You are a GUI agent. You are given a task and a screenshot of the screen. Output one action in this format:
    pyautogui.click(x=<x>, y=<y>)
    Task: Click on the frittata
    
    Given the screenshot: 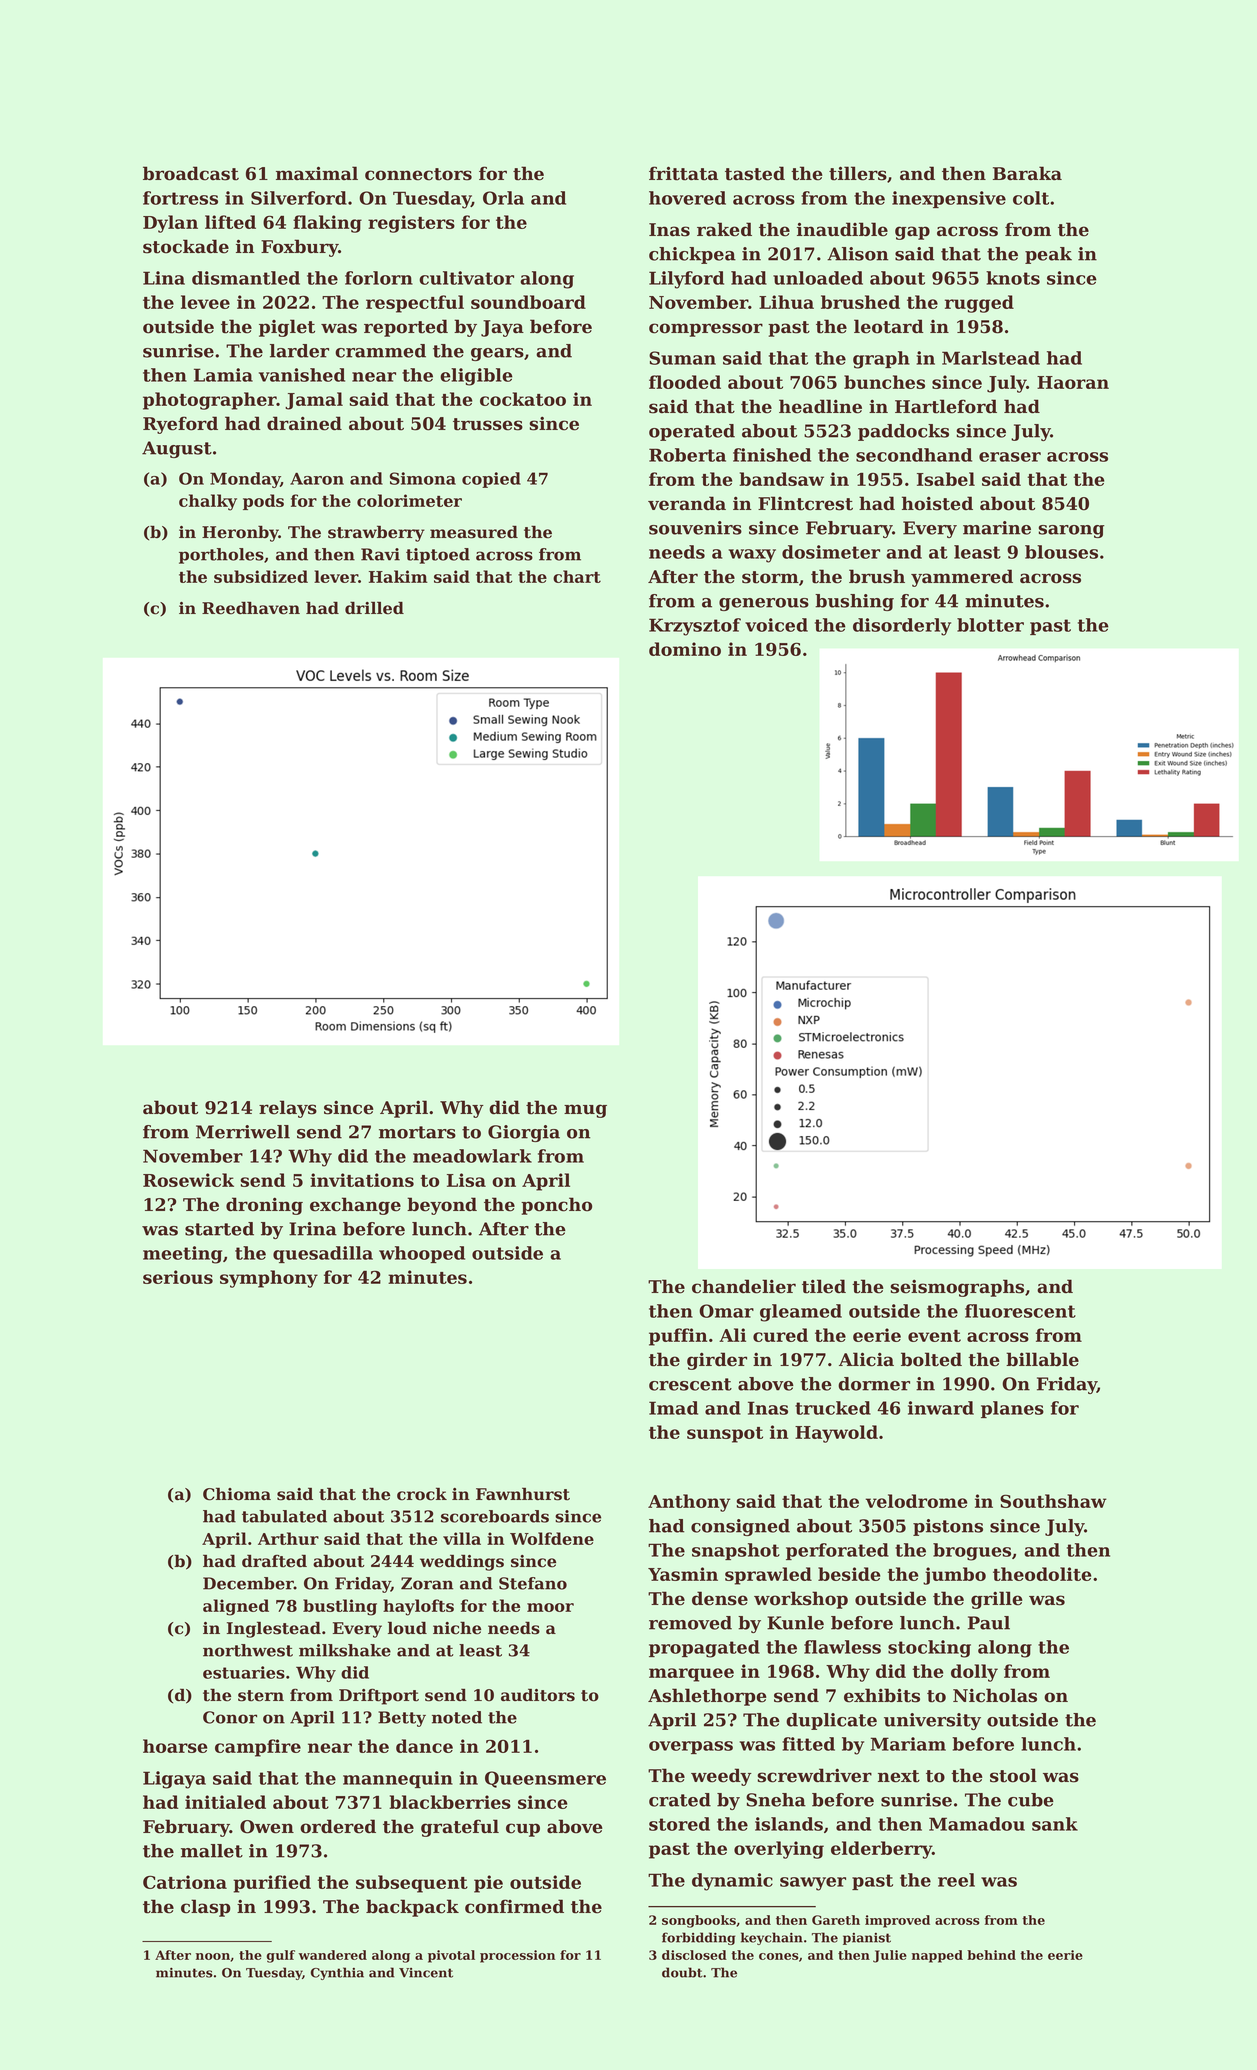 What is the action you would take?
    pyautogui.click(x=683, y=173)
